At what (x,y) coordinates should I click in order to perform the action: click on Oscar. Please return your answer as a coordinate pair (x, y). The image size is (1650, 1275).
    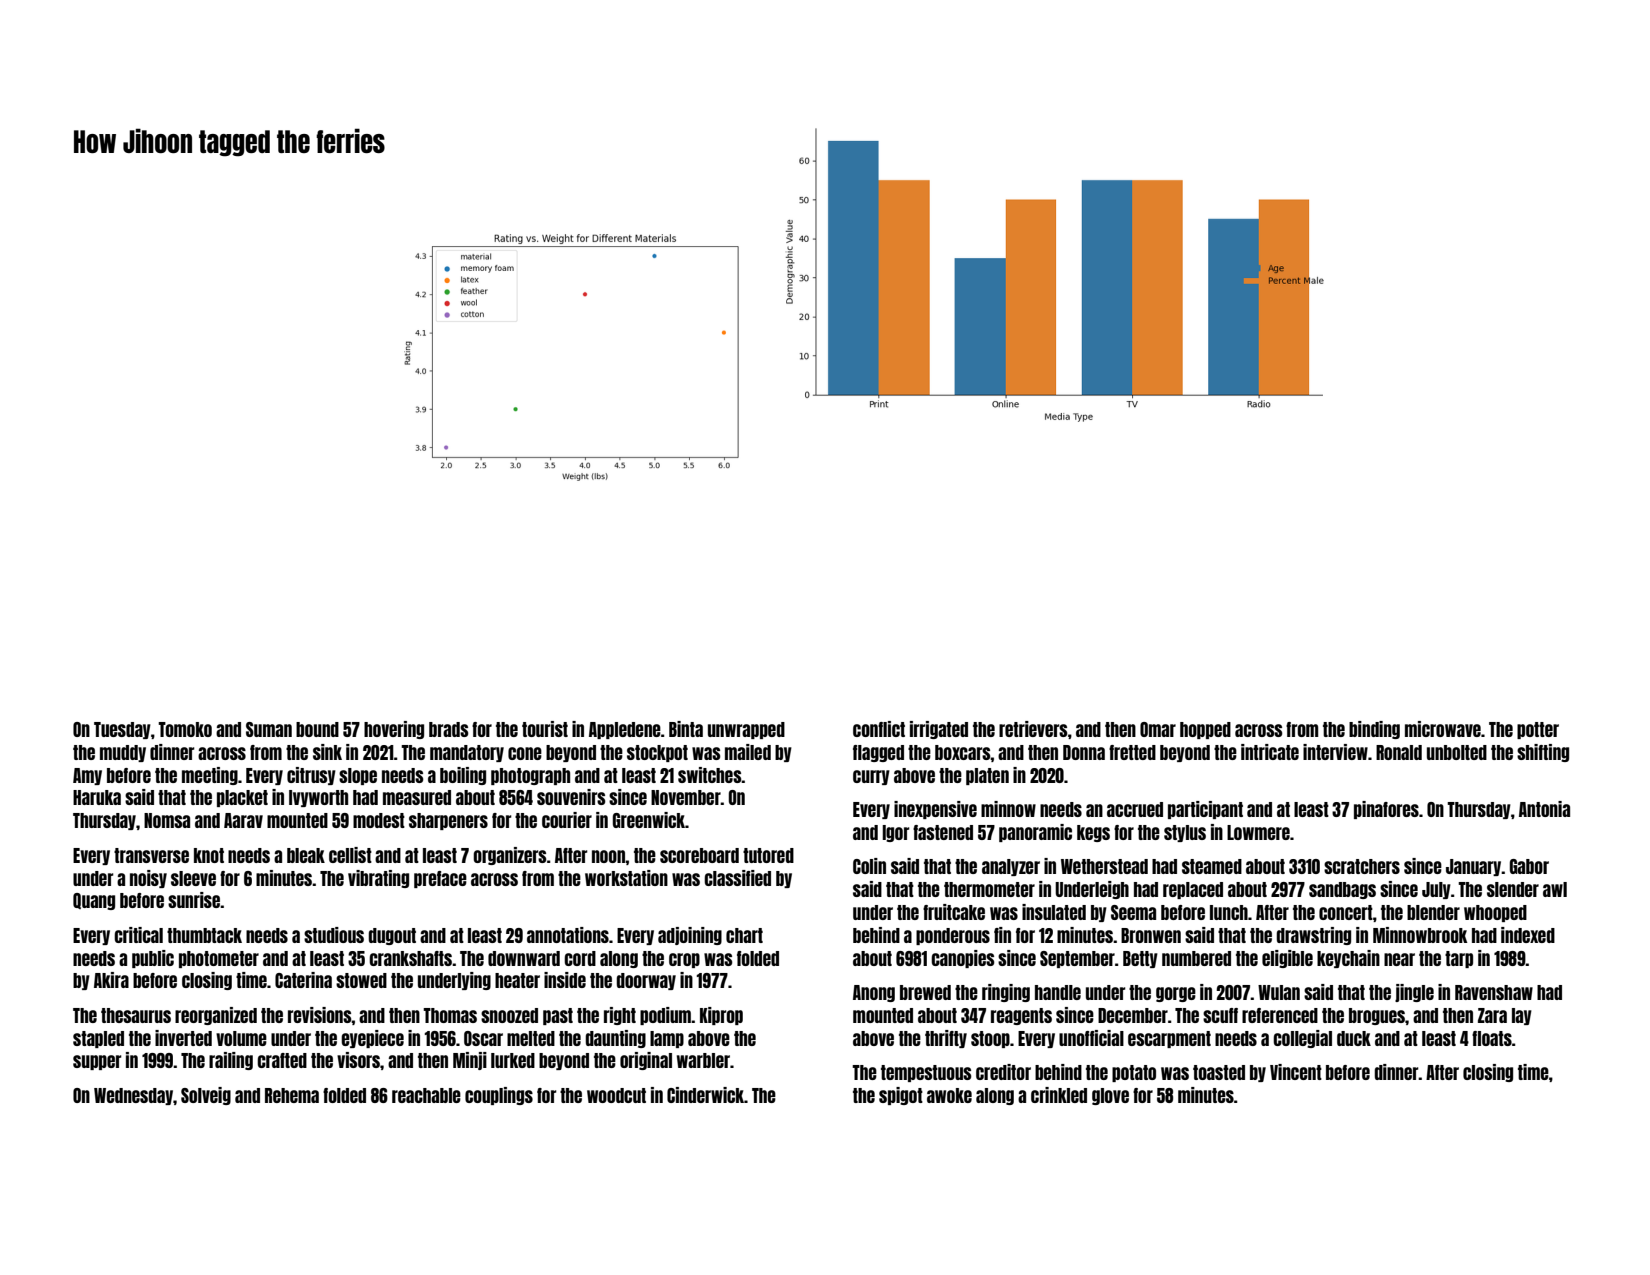
    Looking at the image, I should click on (483, 1038).
